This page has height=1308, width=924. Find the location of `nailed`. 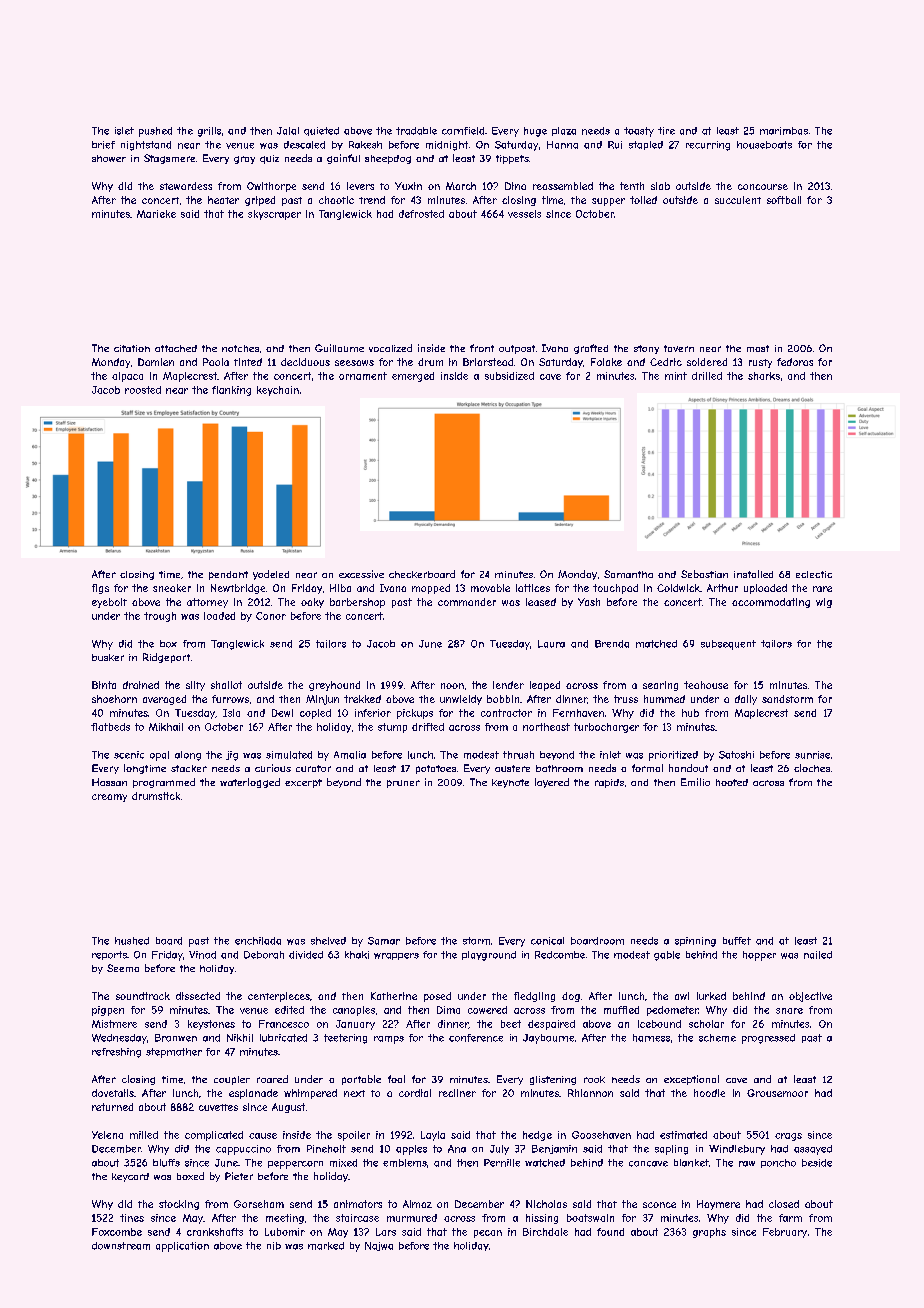

nailed is located at coordinates (818, 955).
